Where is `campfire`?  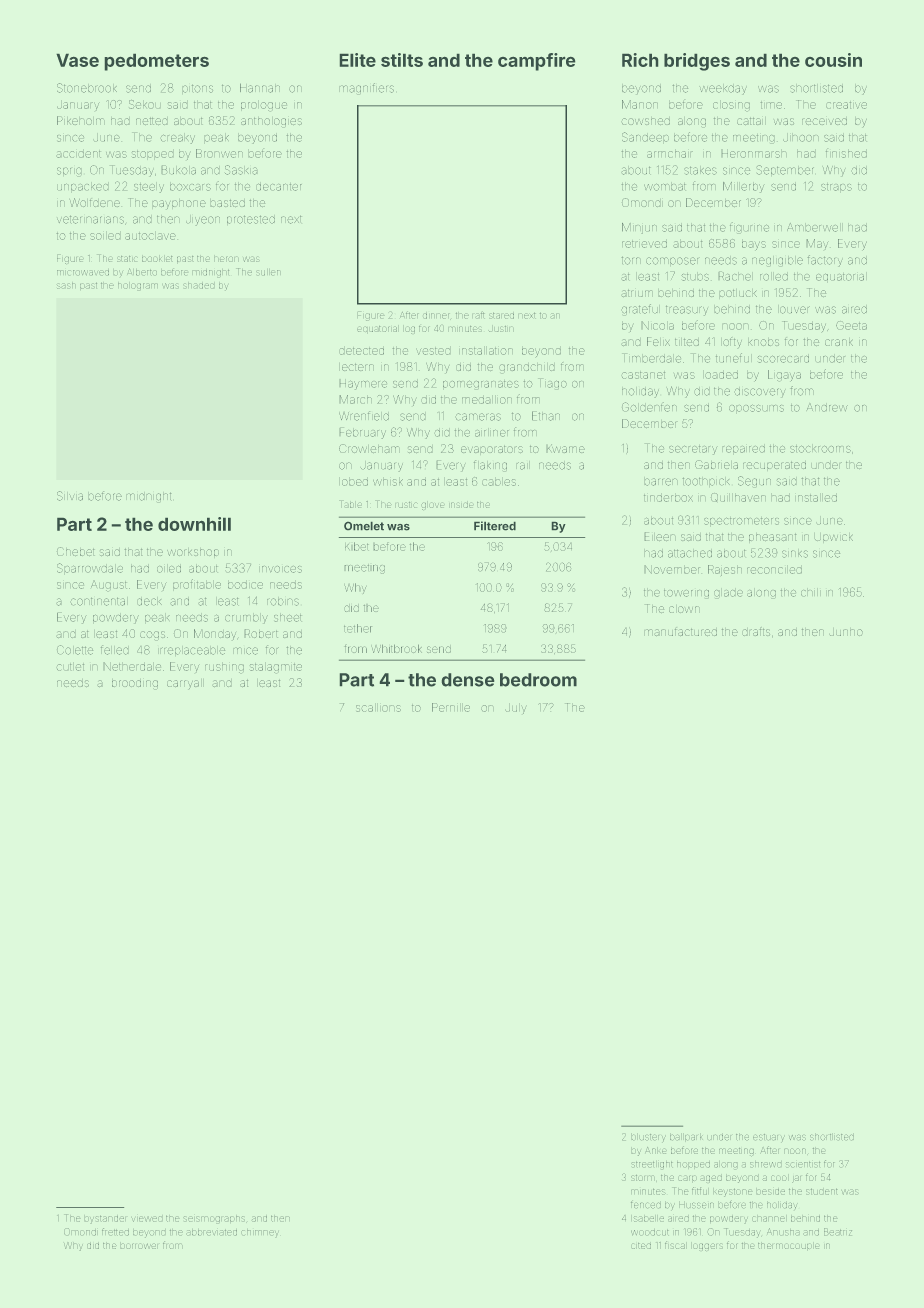 campfire is located at coordinates (536, 62).
